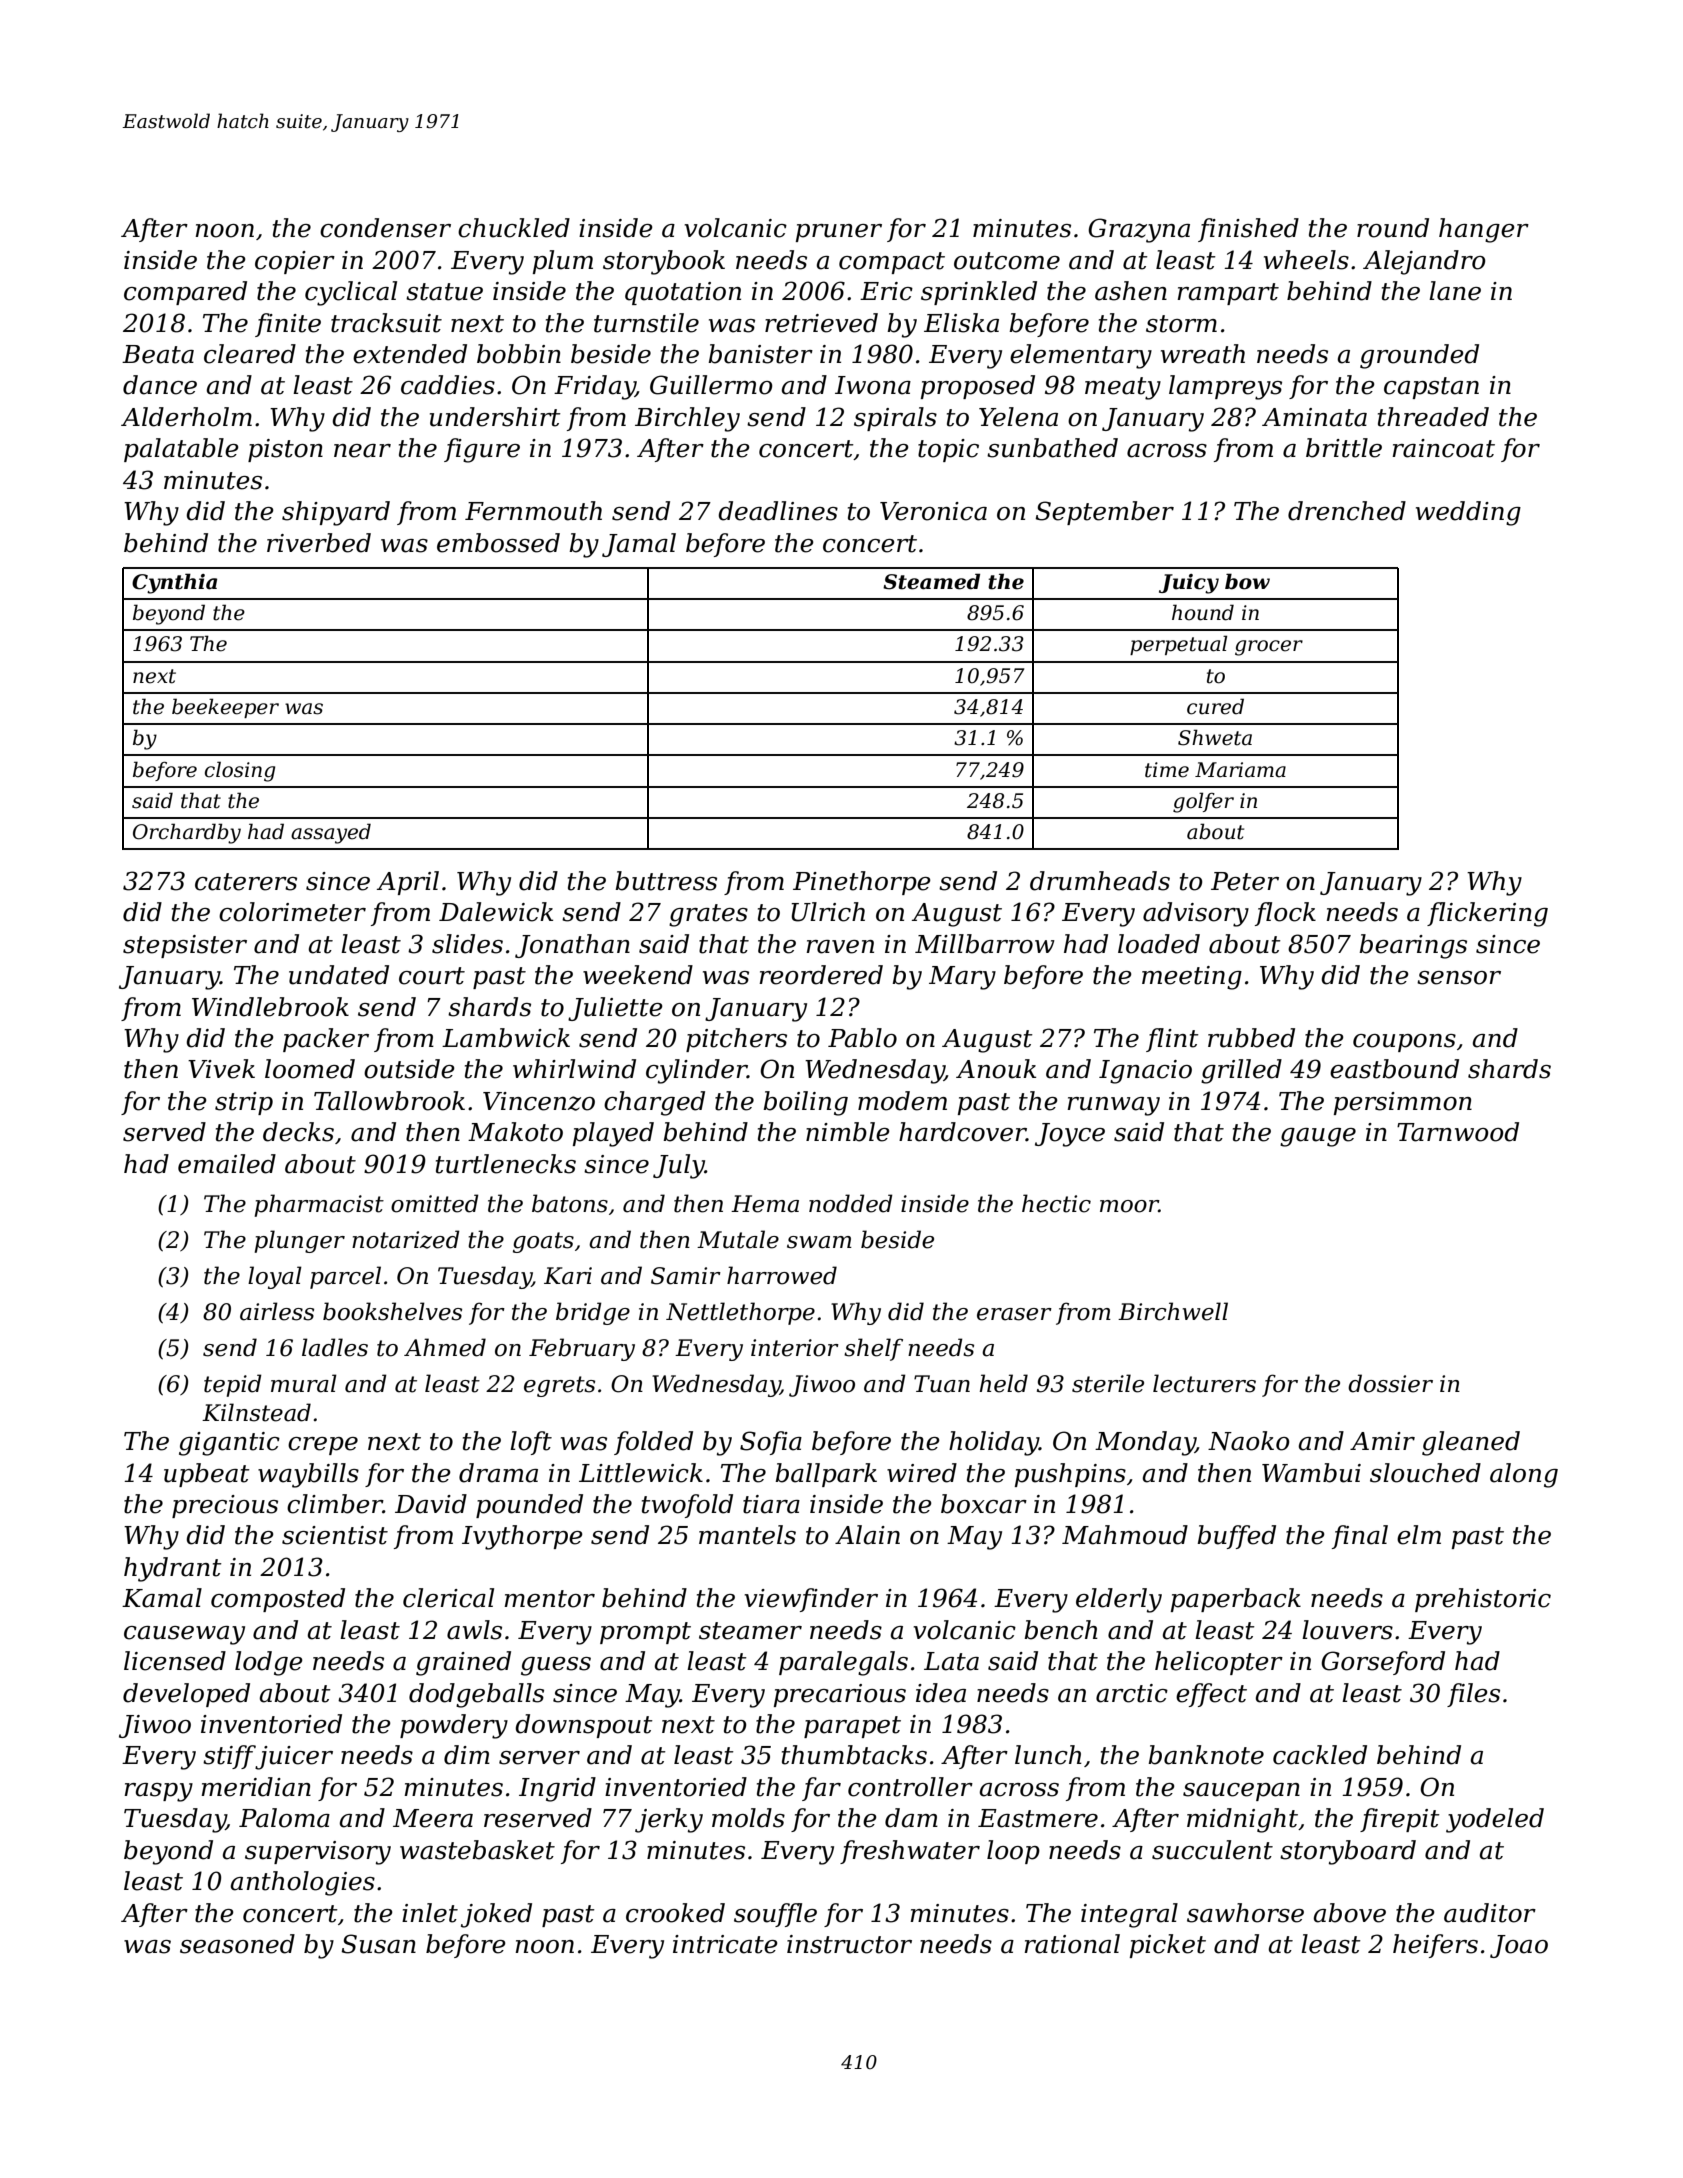  Describe the element at coordinates (1249, 1441) in the document. I see `Naoko` at that location.
